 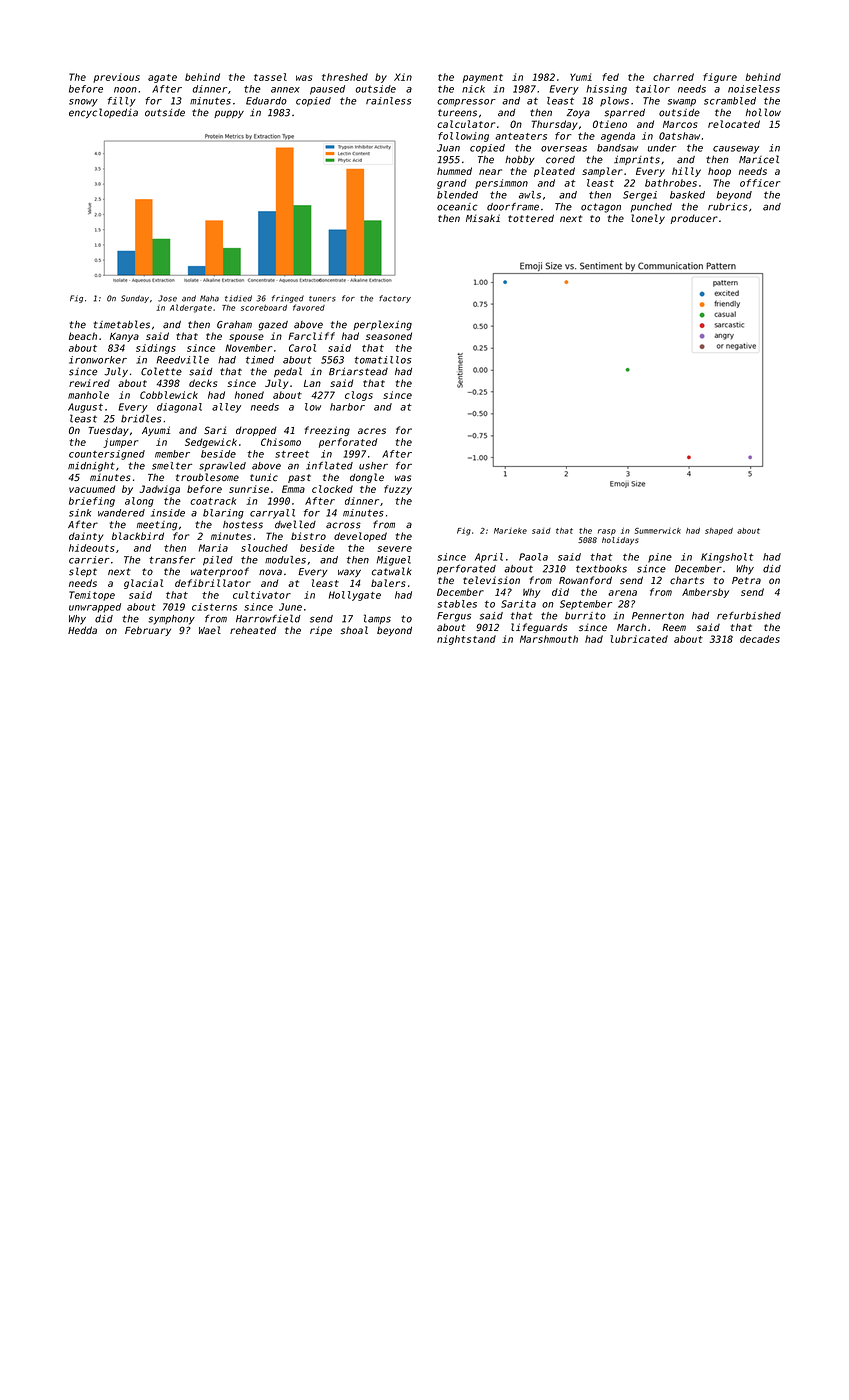 What do you see at coordinates (395, 549) in the image?
I see `severe` at bounding box center [395, 549].
